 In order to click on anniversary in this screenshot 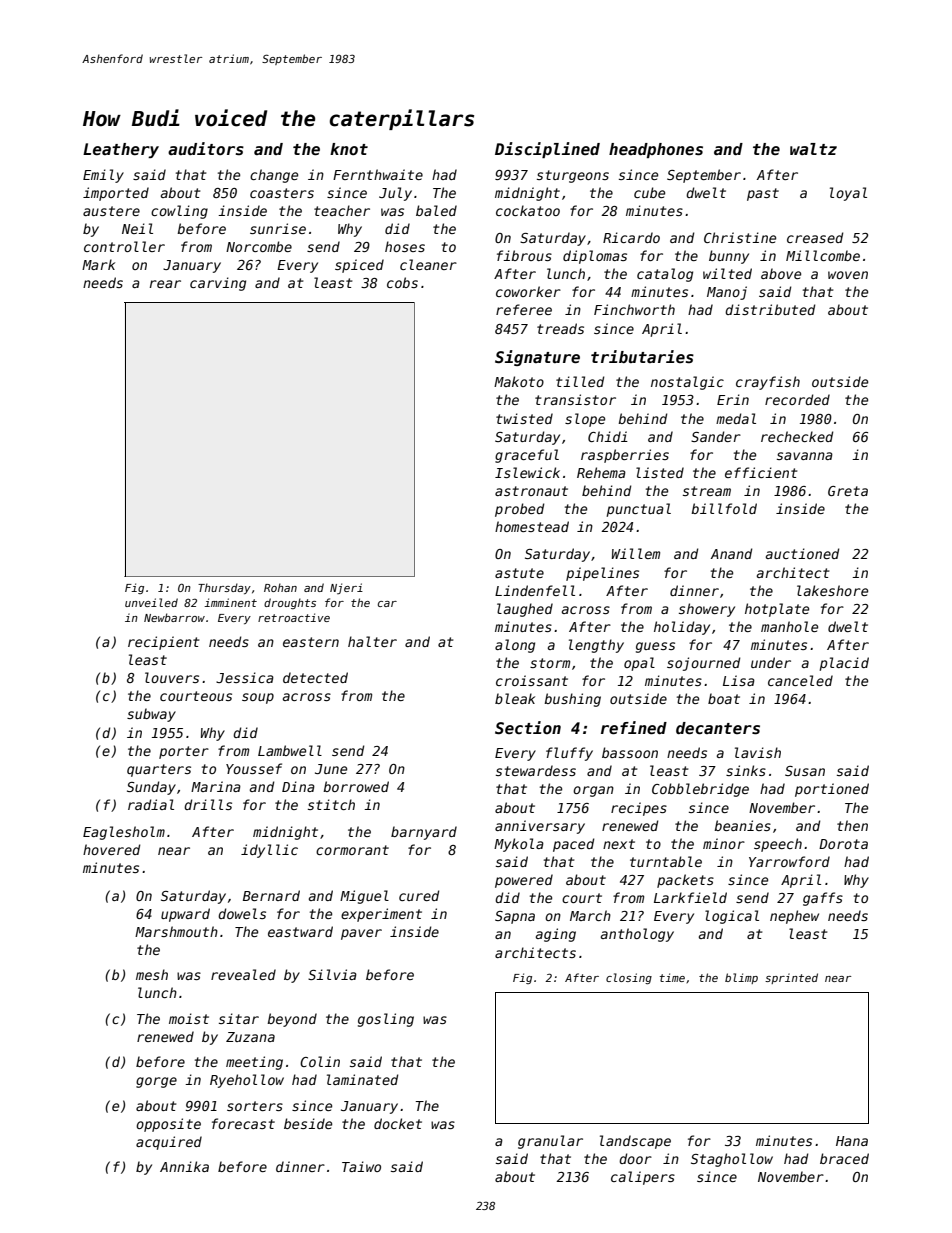, I will do `click(540, 827)`.
